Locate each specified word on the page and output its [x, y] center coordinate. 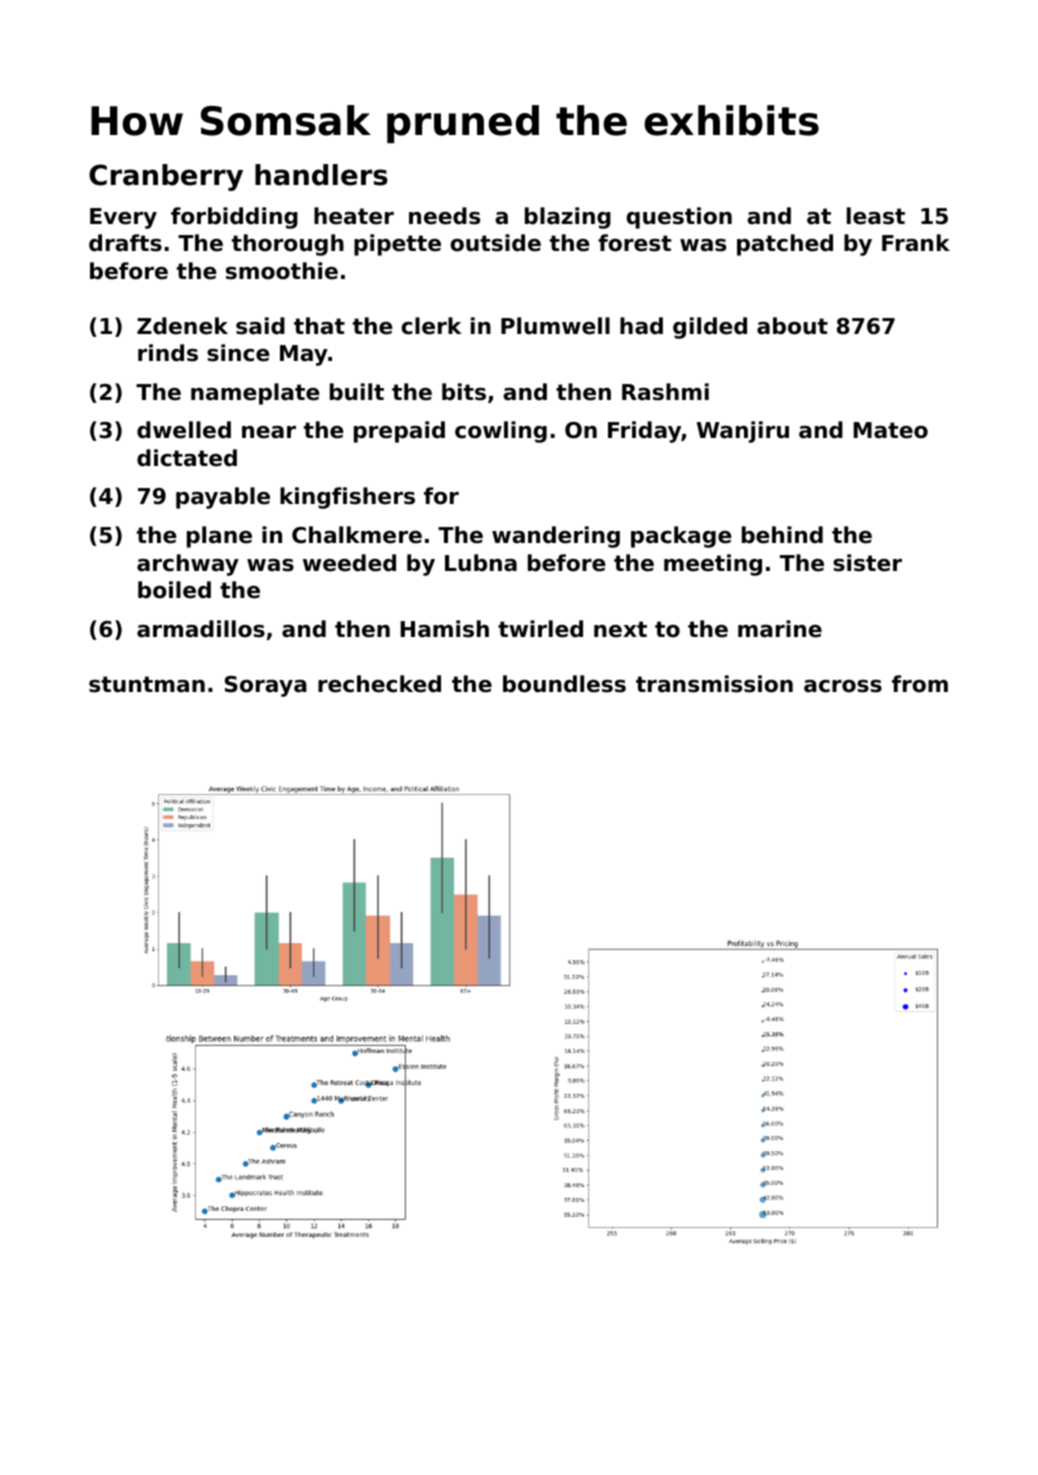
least [876, 216]
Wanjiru [743, 432]
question [679, 218]
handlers [321, 175]
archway [188, 565]
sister [867, 563]
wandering [556, 537]
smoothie [282, 271]
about [792, 326]
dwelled [184, 430]
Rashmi [665, 392]
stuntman [147, 684]
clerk [431, 326]
